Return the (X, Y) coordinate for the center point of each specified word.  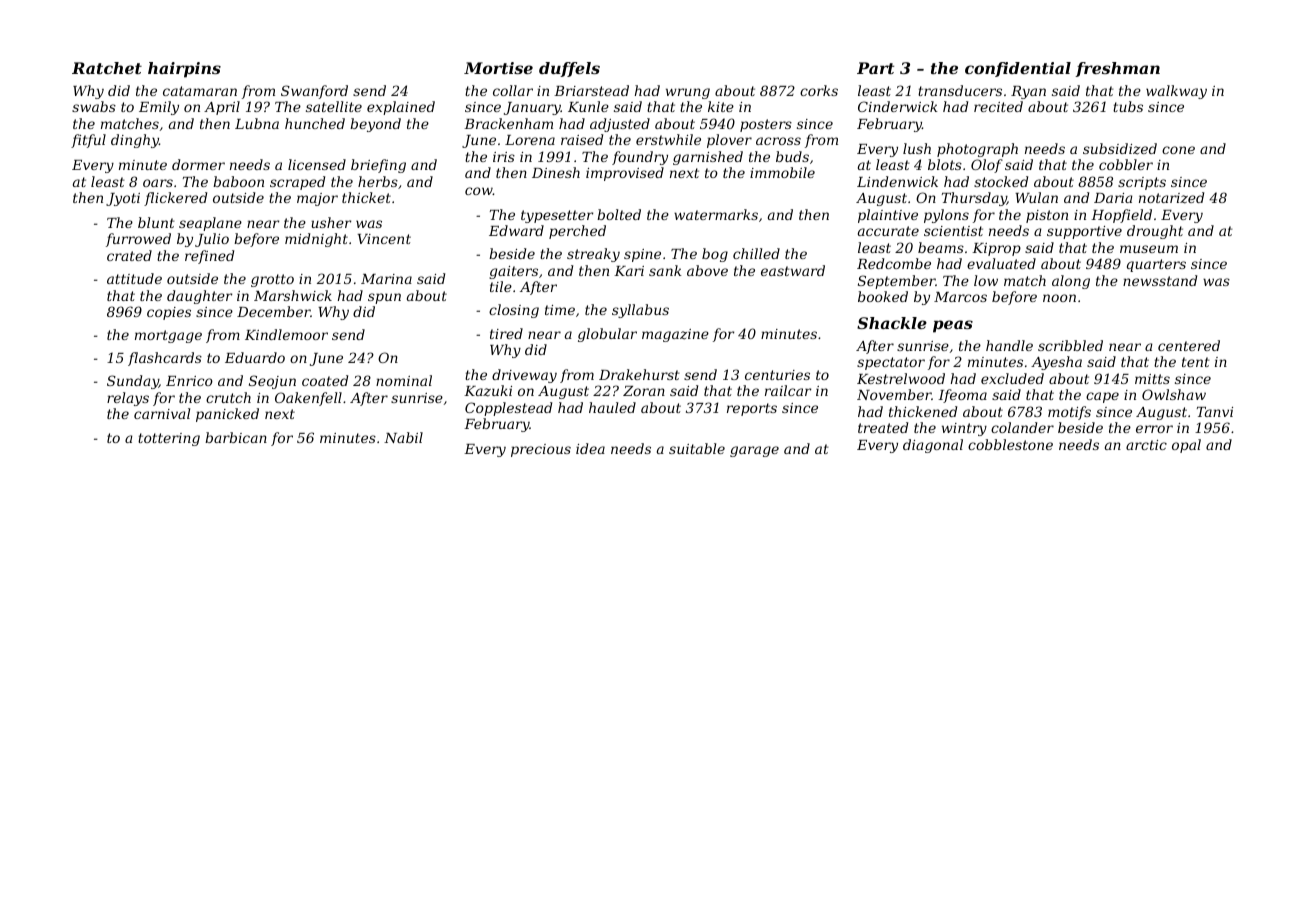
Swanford (314, 92)
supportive (1084, 232)
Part (875, 68)
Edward (516, 230)
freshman (1117, 69)
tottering (169, 439)
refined (209, 257)
